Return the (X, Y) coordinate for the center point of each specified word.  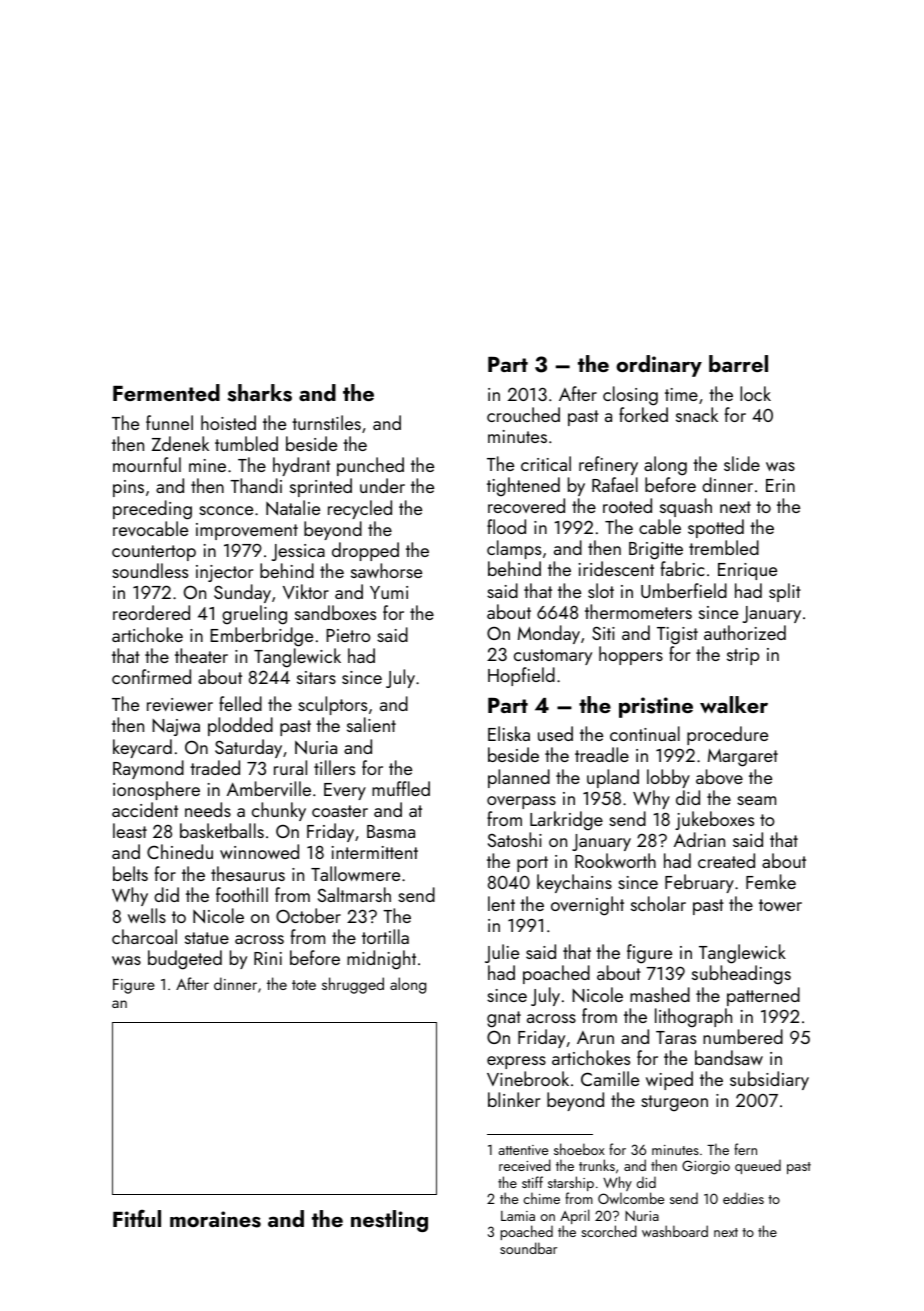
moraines (215, 1219)
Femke (771, 881)
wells (147, 915)
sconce (226, 510)
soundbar (528, 1248)
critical (546, 463)
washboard (675, 1231)
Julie (502, 953)
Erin (780, 485)
